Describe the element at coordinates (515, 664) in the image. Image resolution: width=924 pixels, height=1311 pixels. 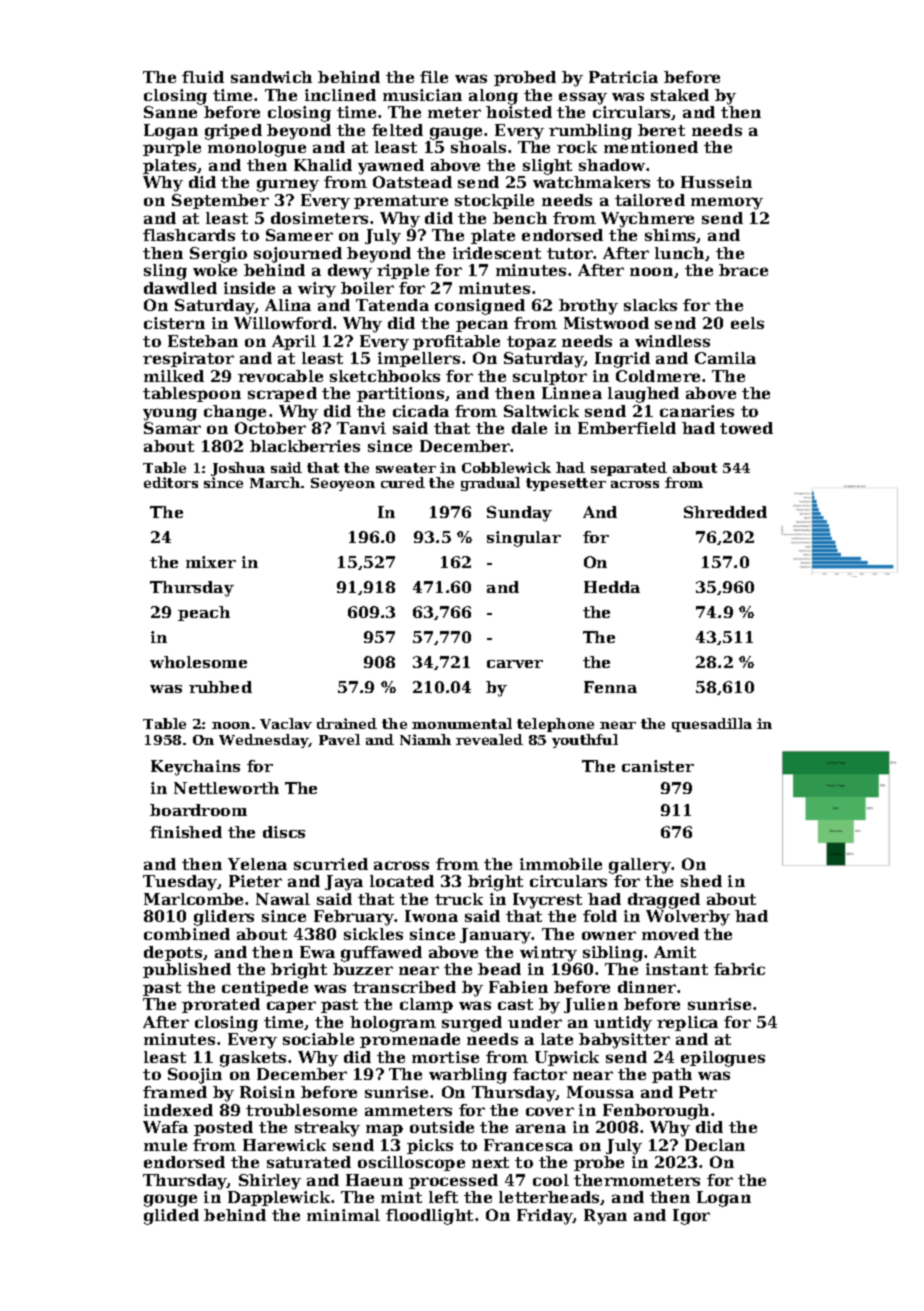
I see `carver` at that location.
